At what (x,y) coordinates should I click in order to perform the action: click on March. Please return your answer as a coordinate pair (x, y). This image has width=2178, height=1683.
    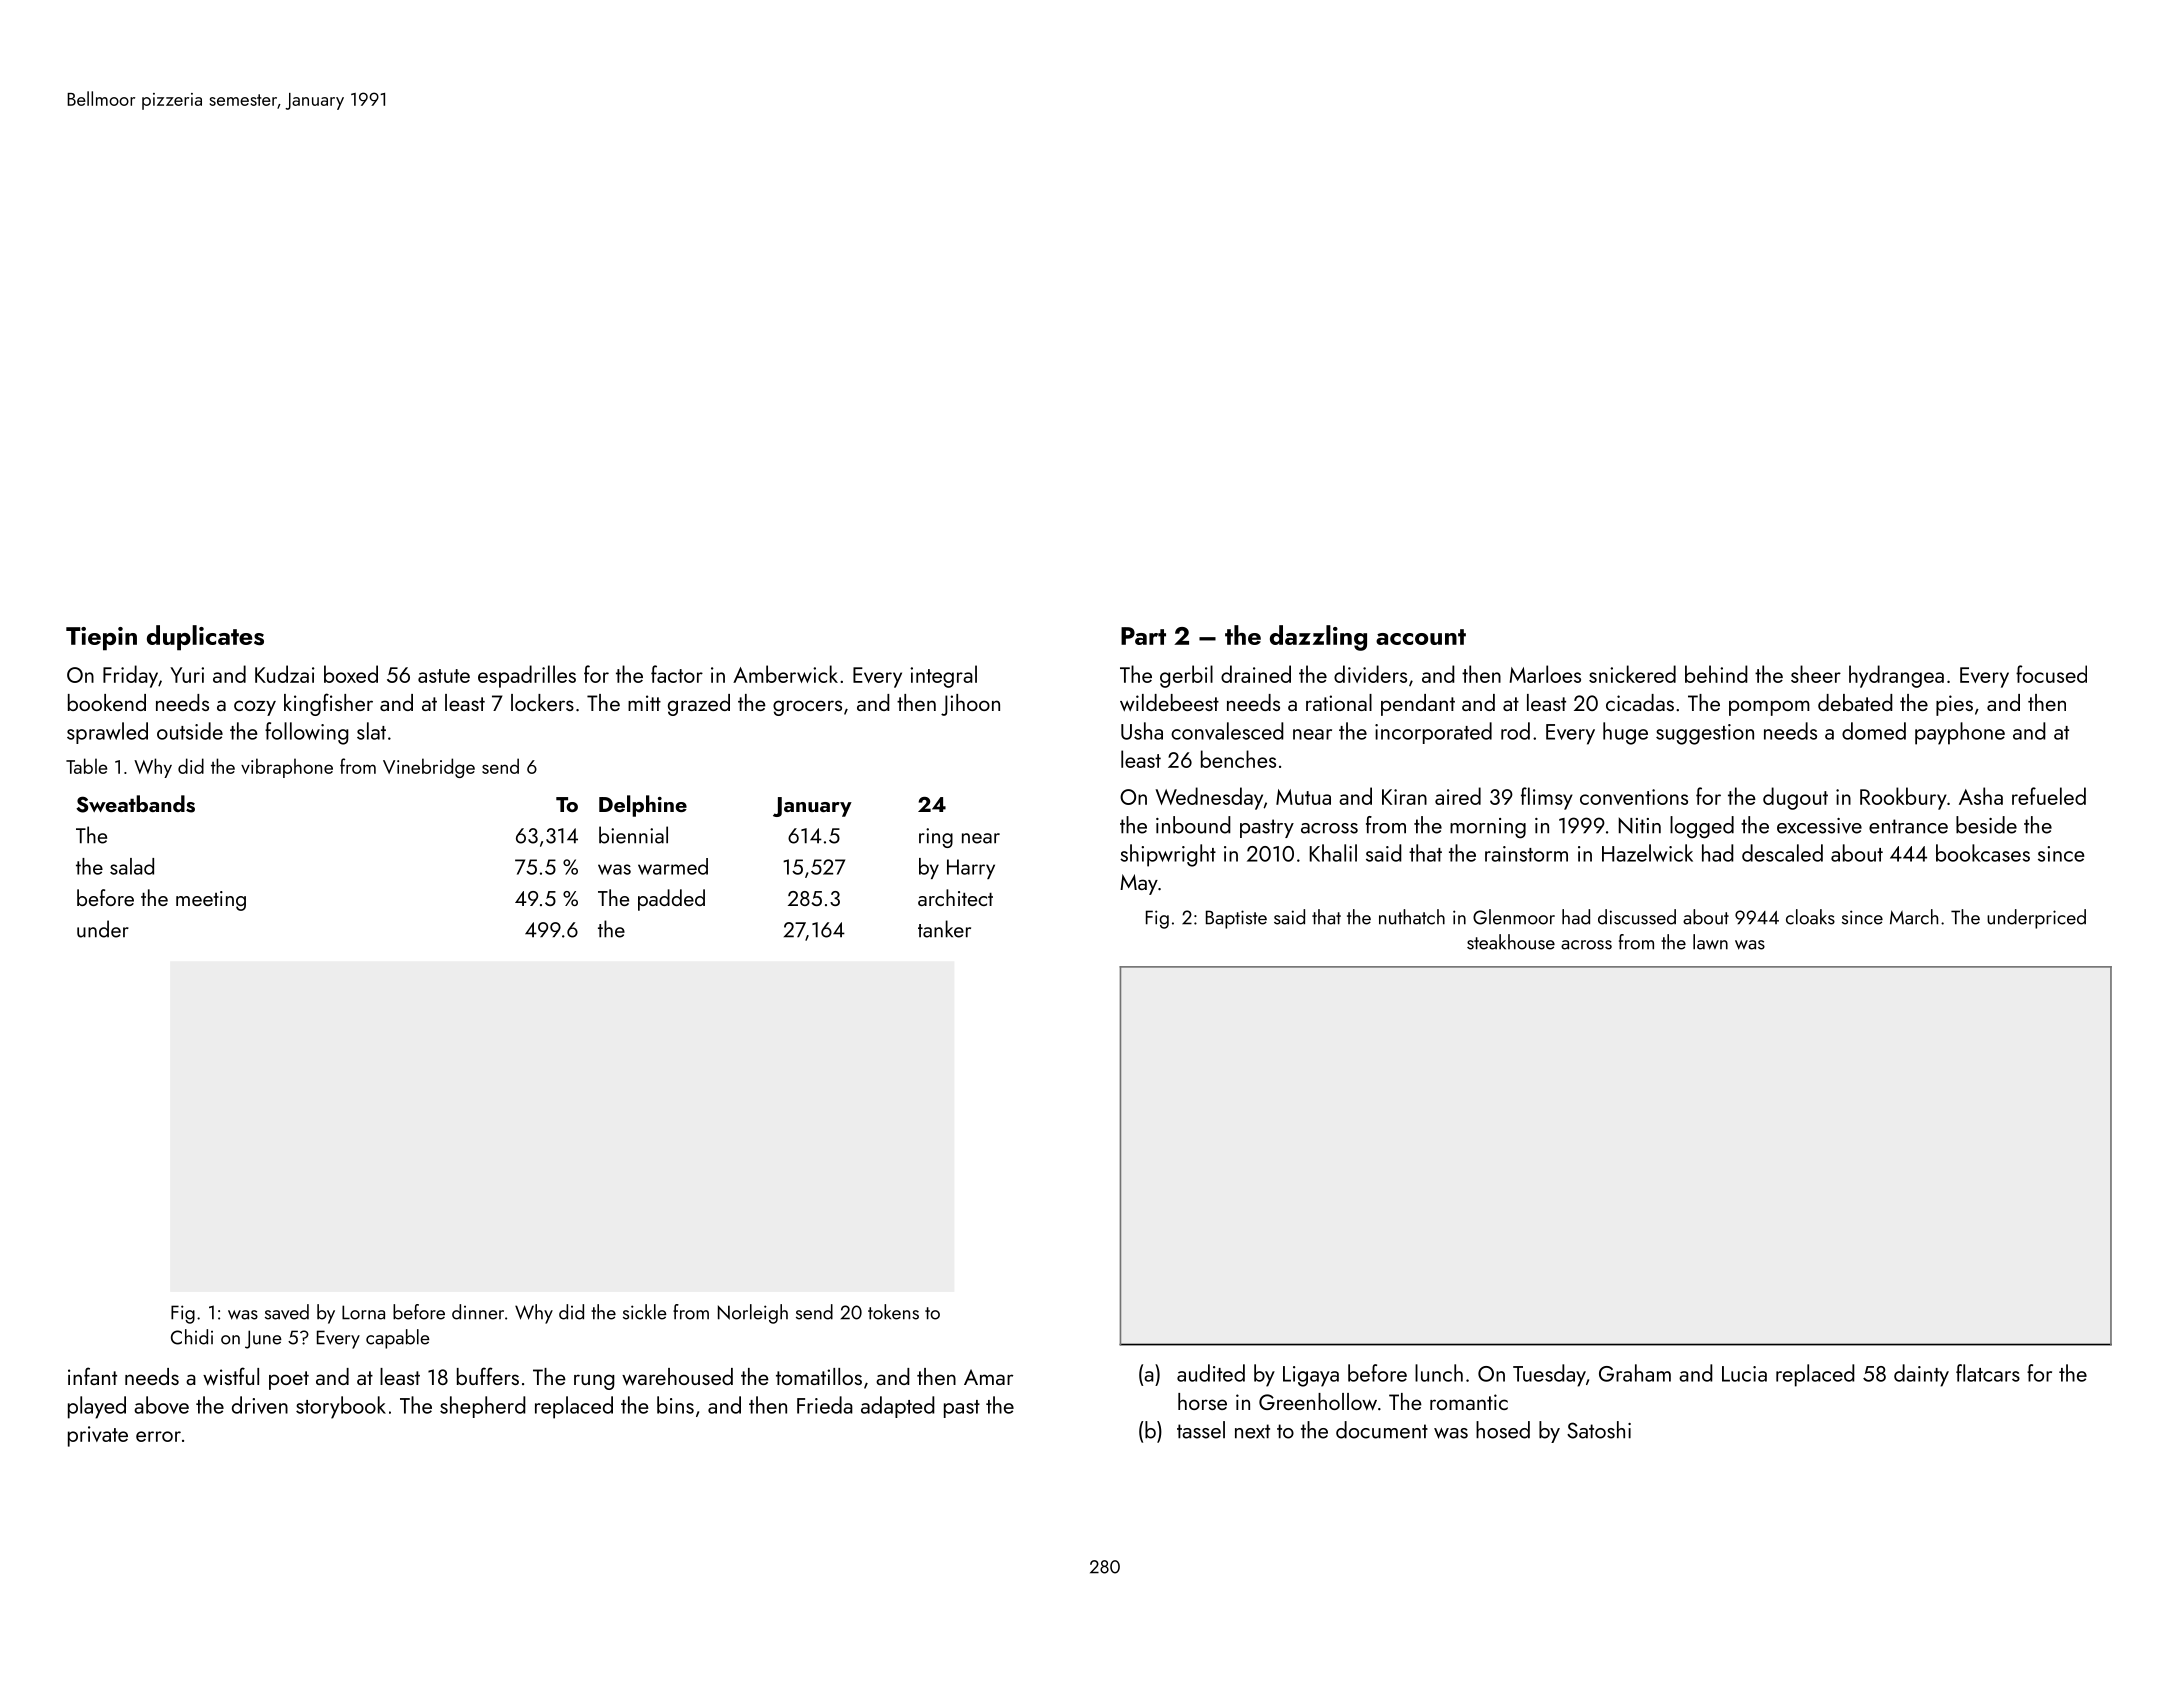
    Looking at the image, I should click on (1914, 917).
